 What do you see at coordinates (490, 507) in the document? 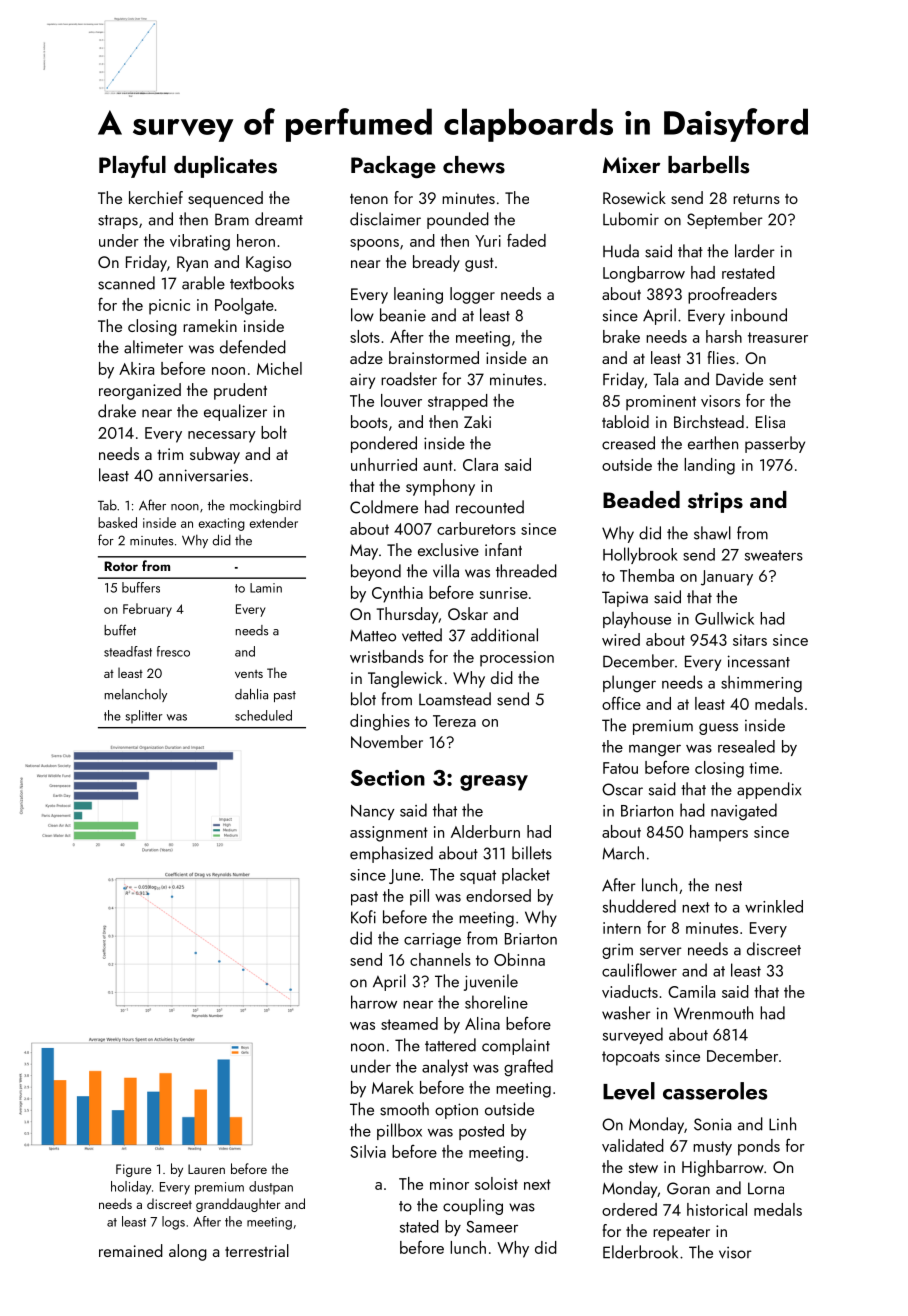
I see `recounted` at bounding box center [490, 507].
